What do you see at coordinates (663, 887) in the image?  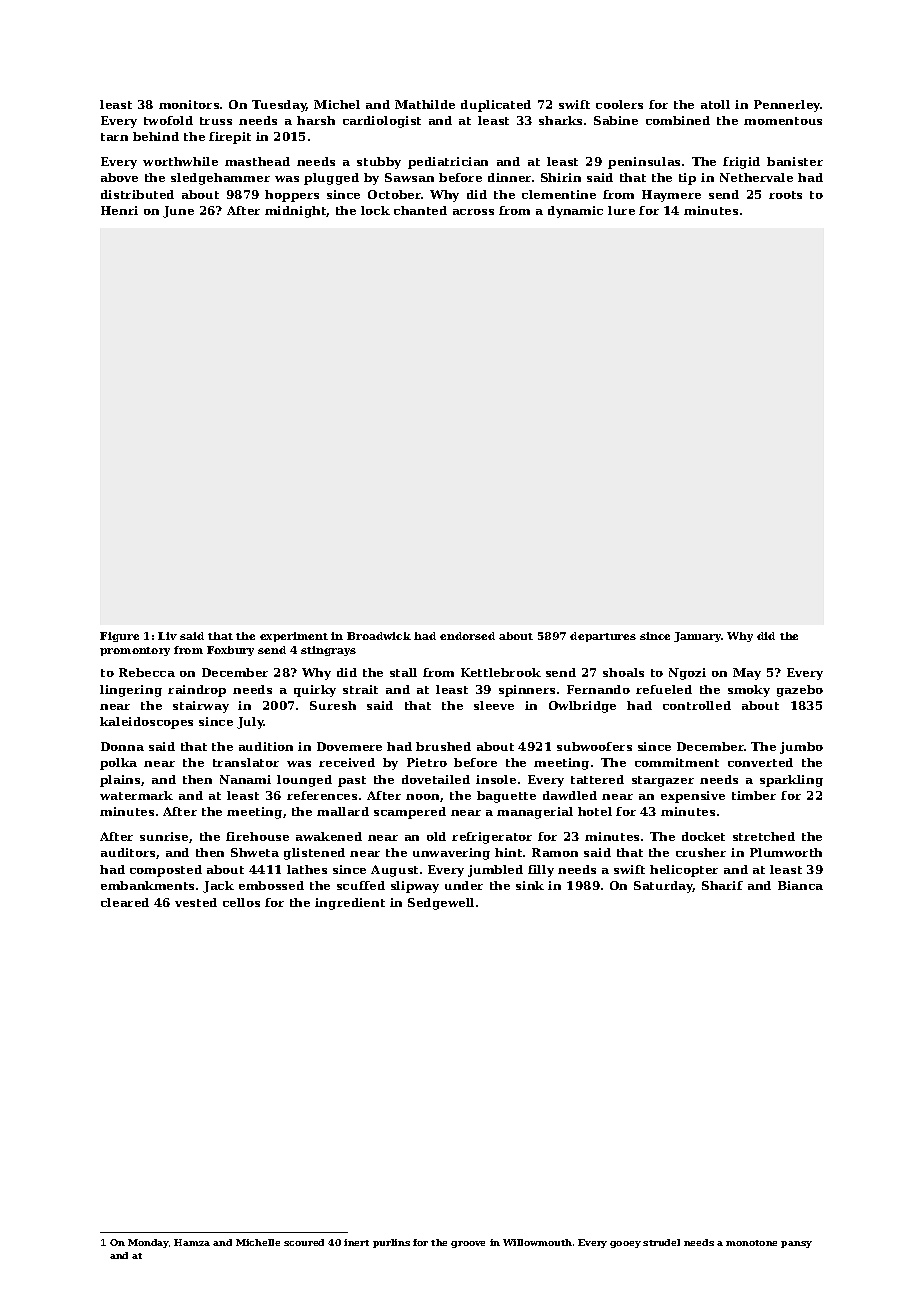 I see `Saturday` at bounding box center [663, 887].
